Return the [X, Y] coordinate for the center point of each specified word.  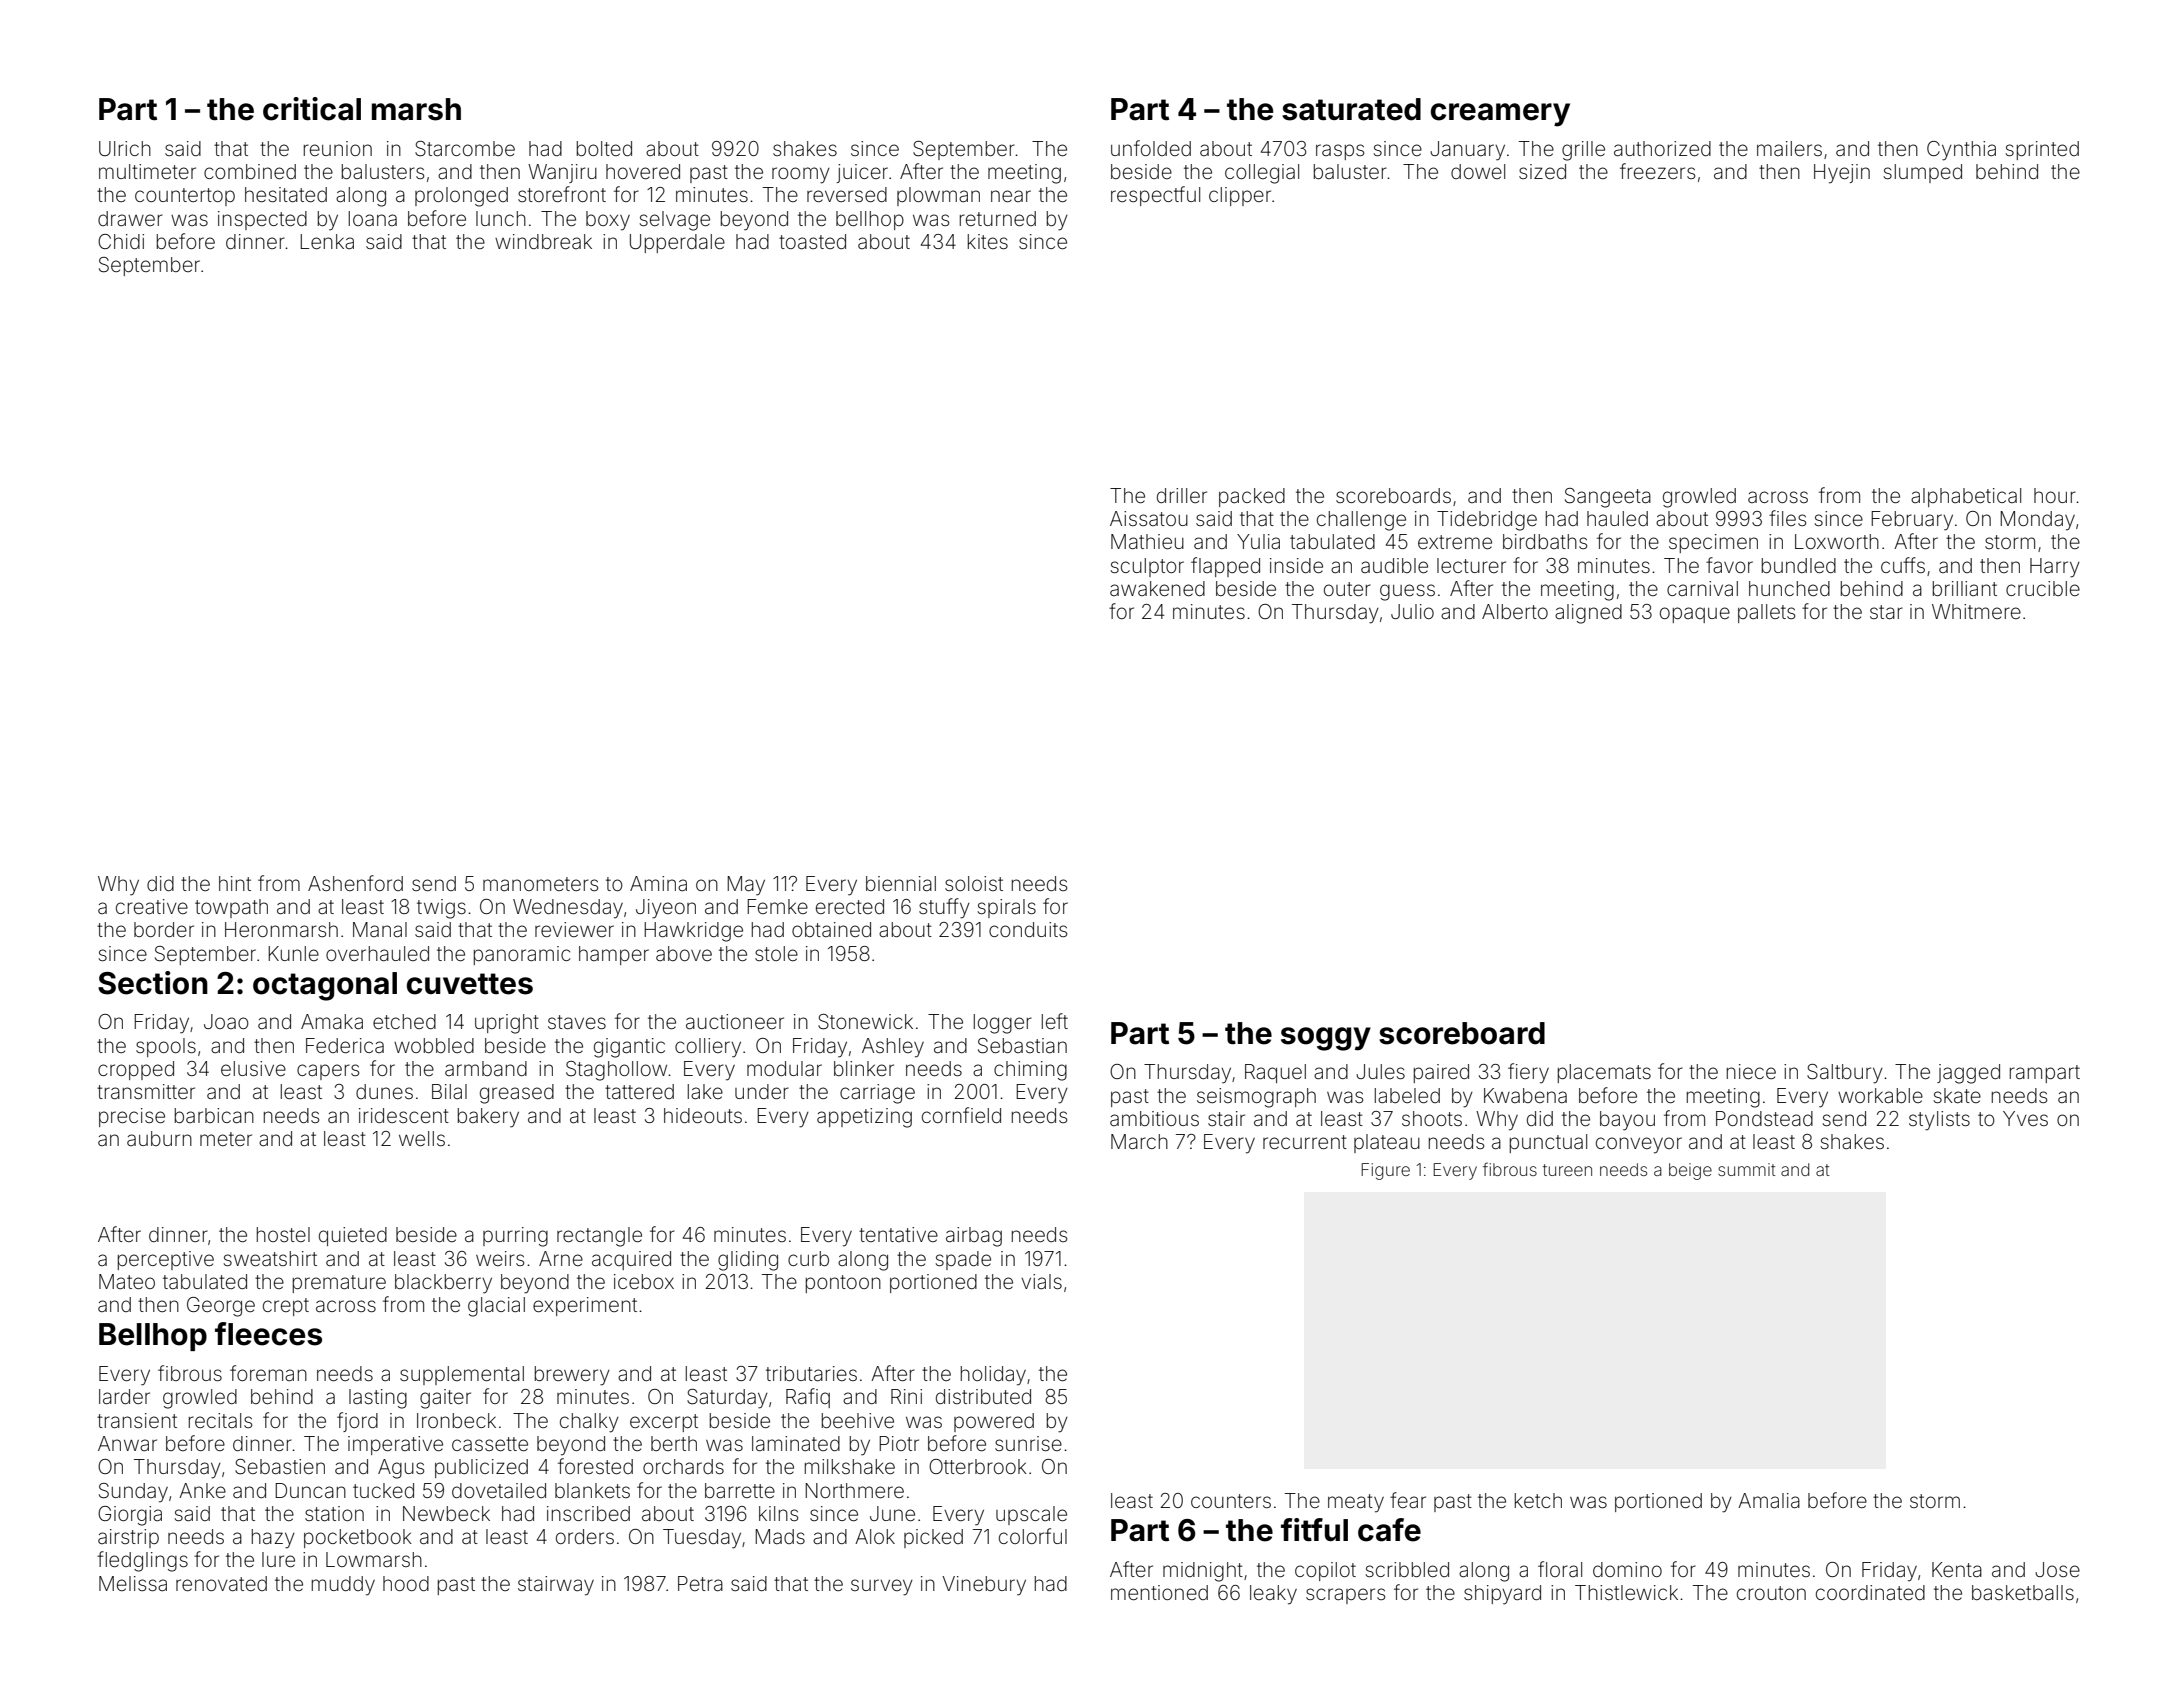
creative [152, 906]
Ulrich [125, 148]
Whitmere [1976, 611]
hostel [283, 1234]
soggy [1326, 1039]
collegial [1262, 174]
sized [1542, 171]
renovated [221, 1583]
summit [1746, 1169]
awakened [1157, 588]
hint [235, 883]
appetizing [864, 1118]
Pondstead [1764, 1118]
